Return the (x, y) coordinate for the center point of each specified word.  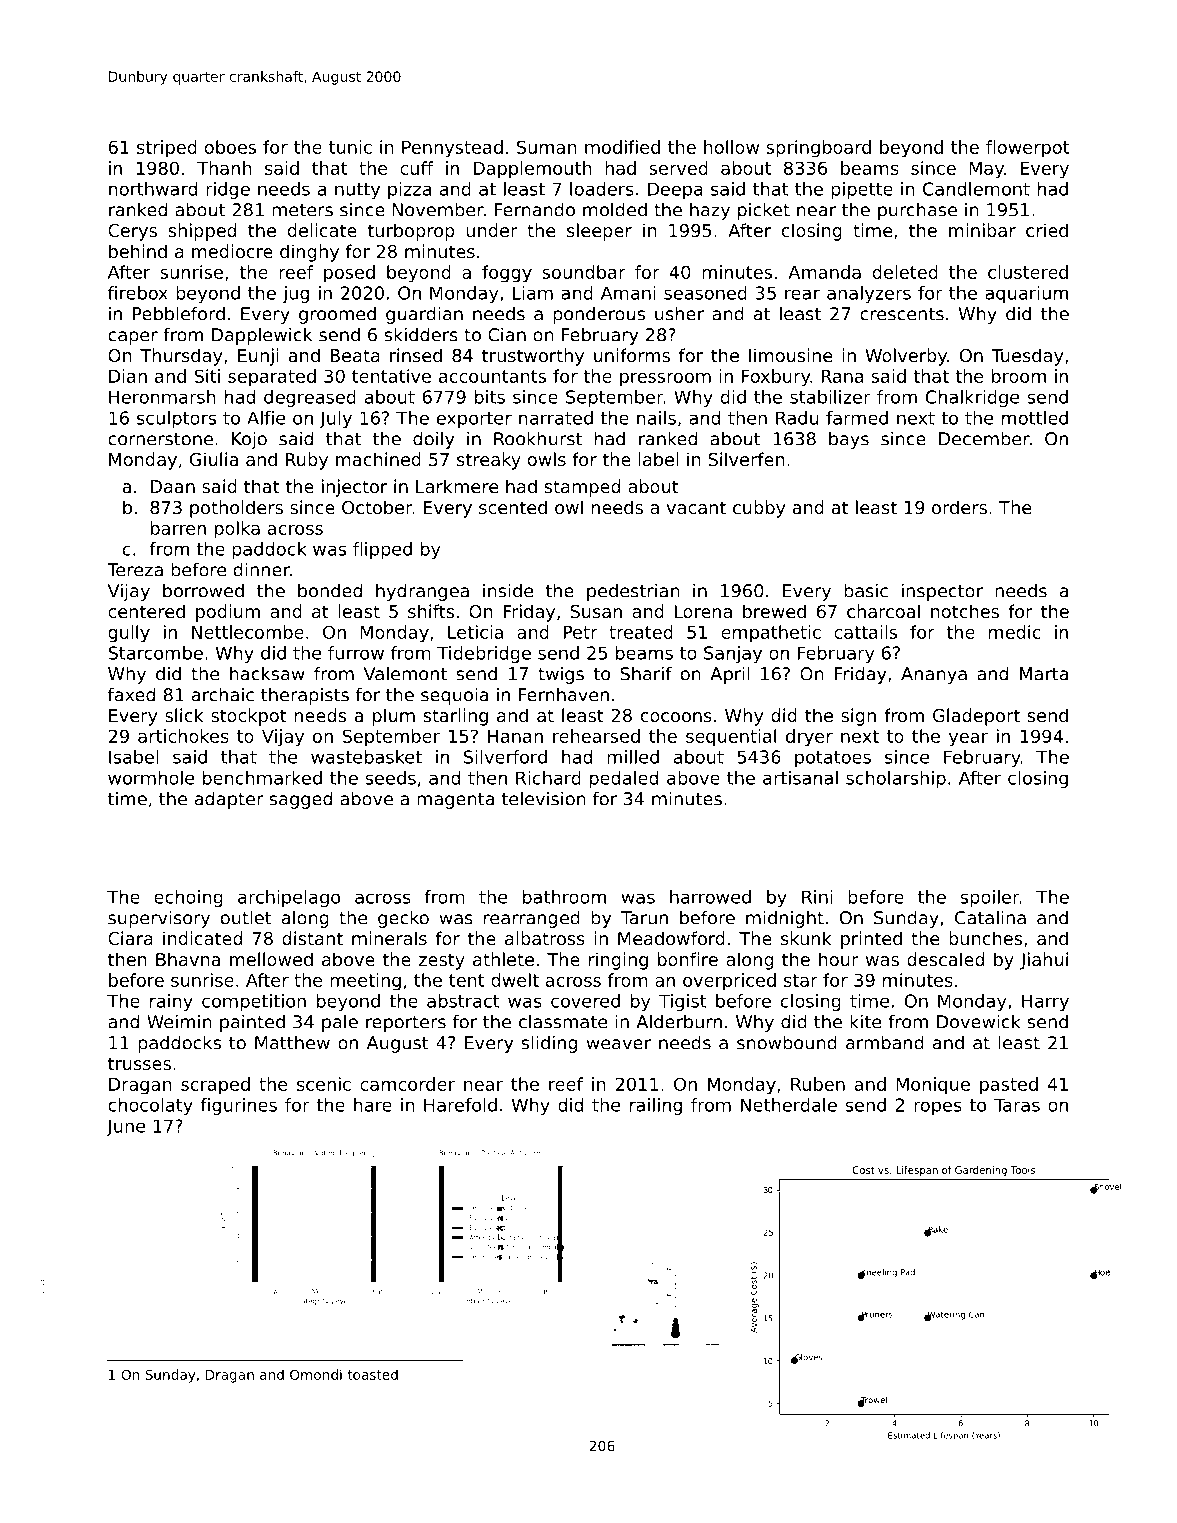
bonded (330, 590)
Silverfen (746, 459)
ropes (938, 1108)
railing (656, 1106)
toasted (372, 1374)
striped (167, 149)
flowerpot (1027, 149)
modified (622, 147)
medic (1015, 632)
